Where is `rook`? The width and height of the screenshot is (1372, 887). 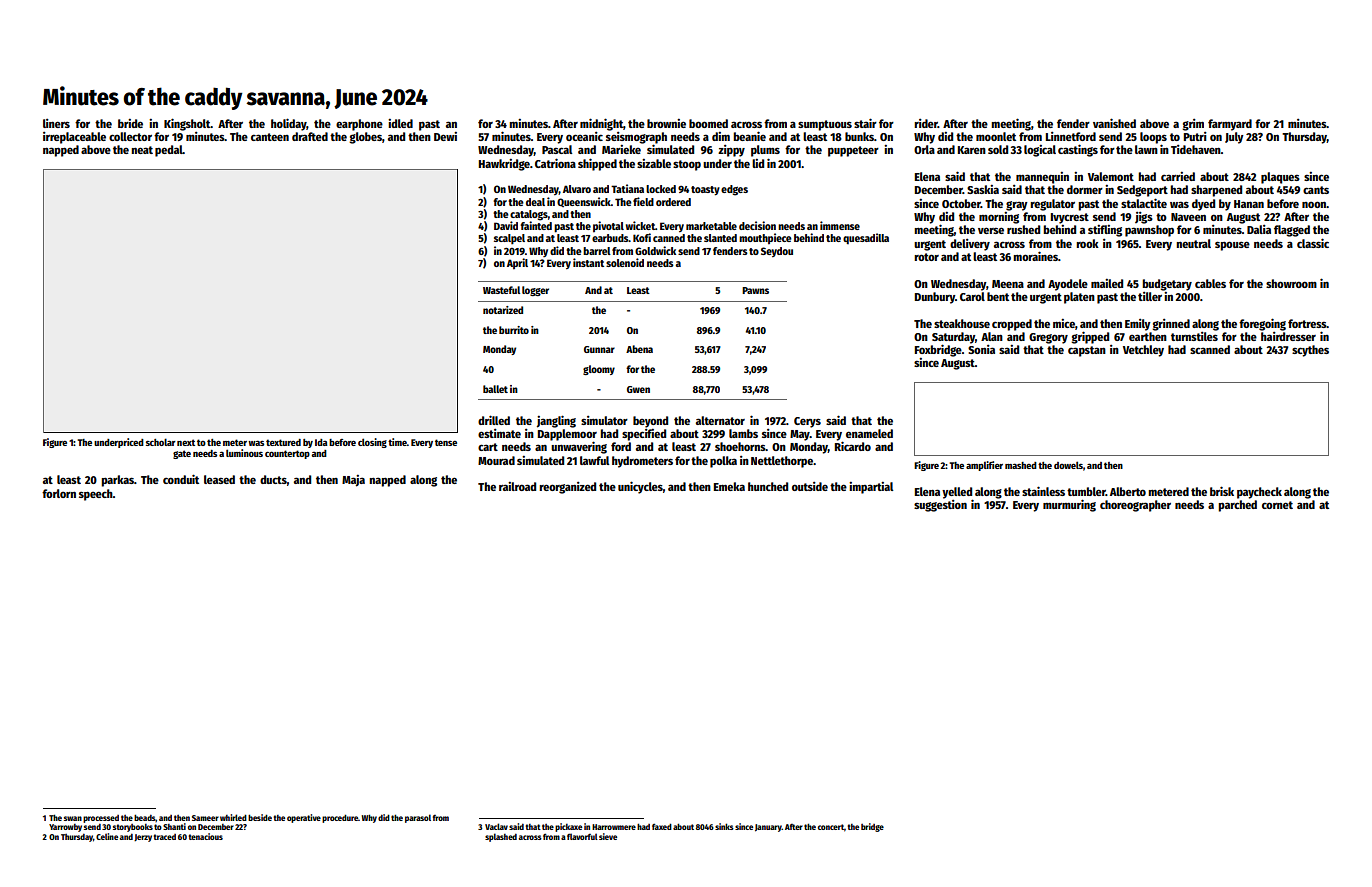
rook is located at coordinates (1087, 243).
